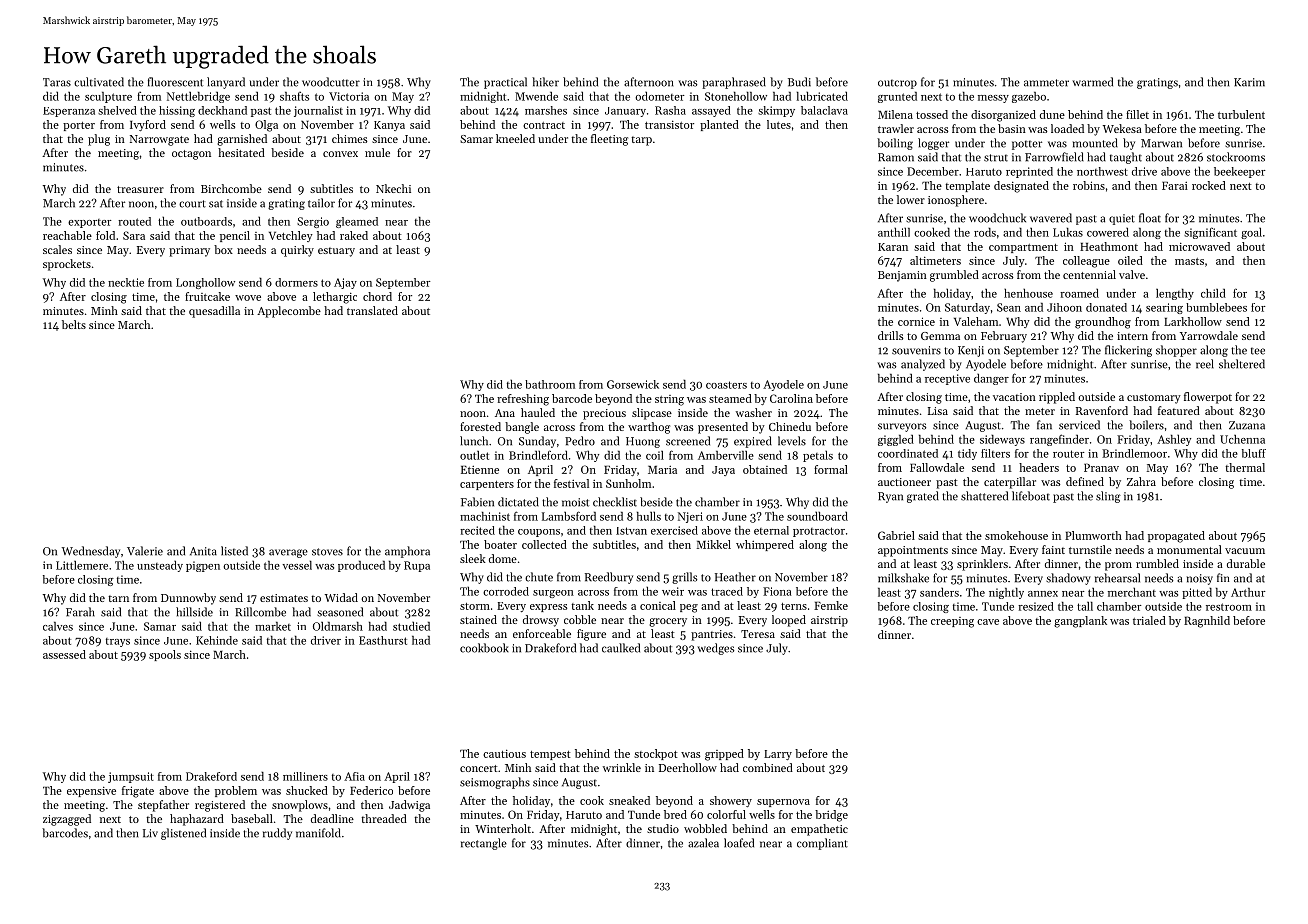  What do you see at coordinates (214, 312) in the screenshot?
I see `quesadilla` at bounding box center [214, 312].
